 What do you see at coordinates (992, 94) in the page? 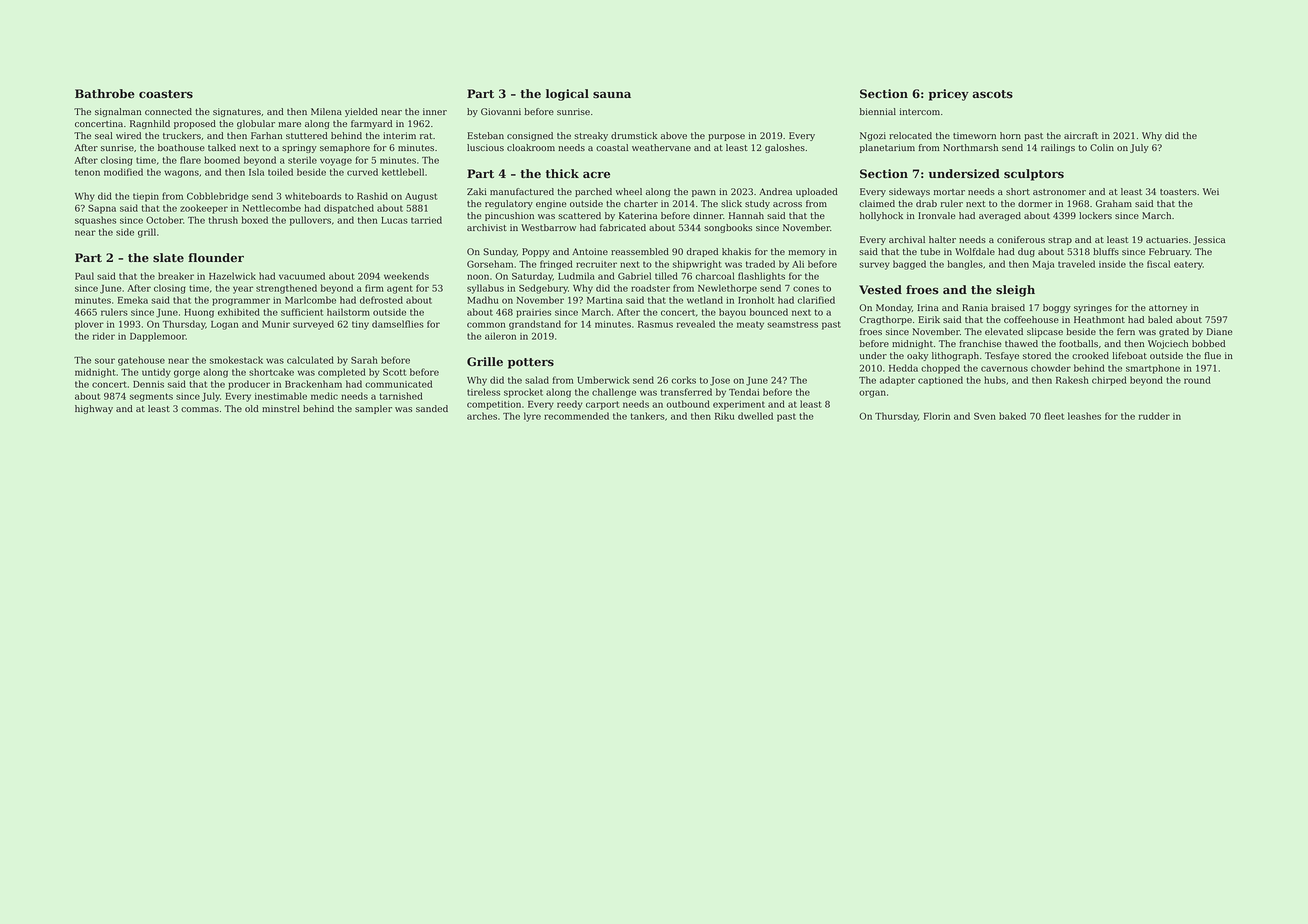
I see `ascots` at bounding box center [992, 94].
